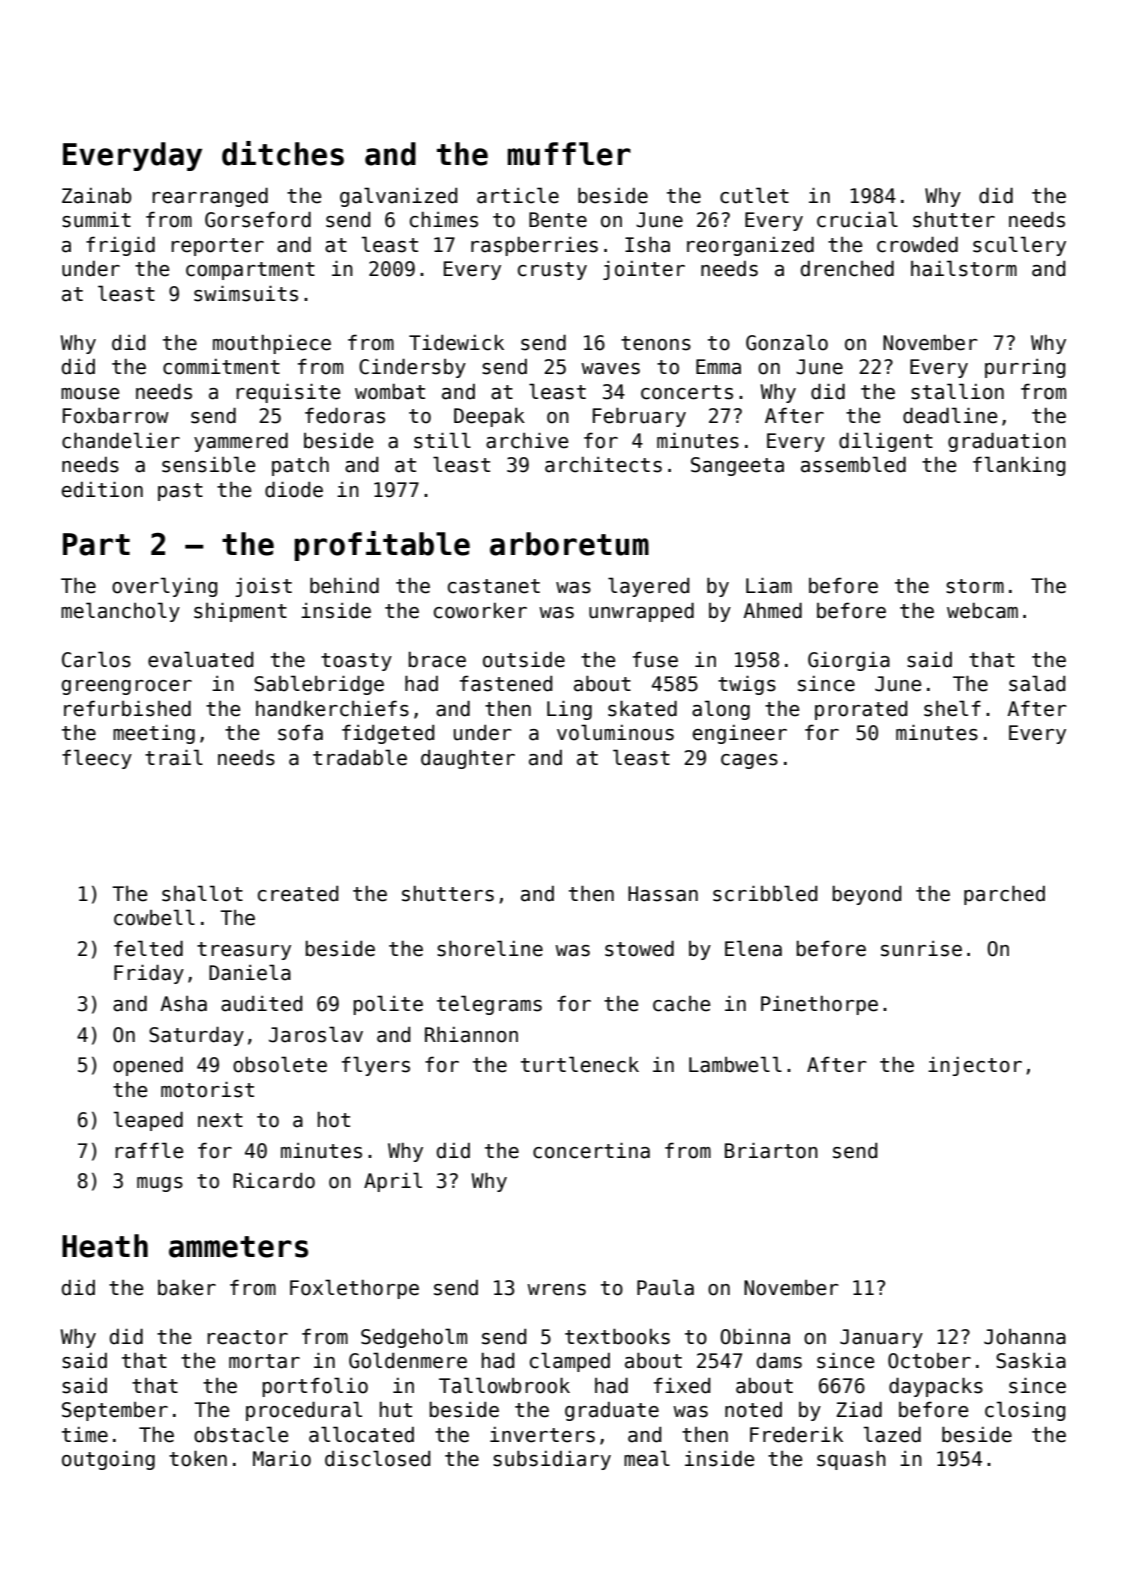  I want to click on ditches, so click(283, 153).
